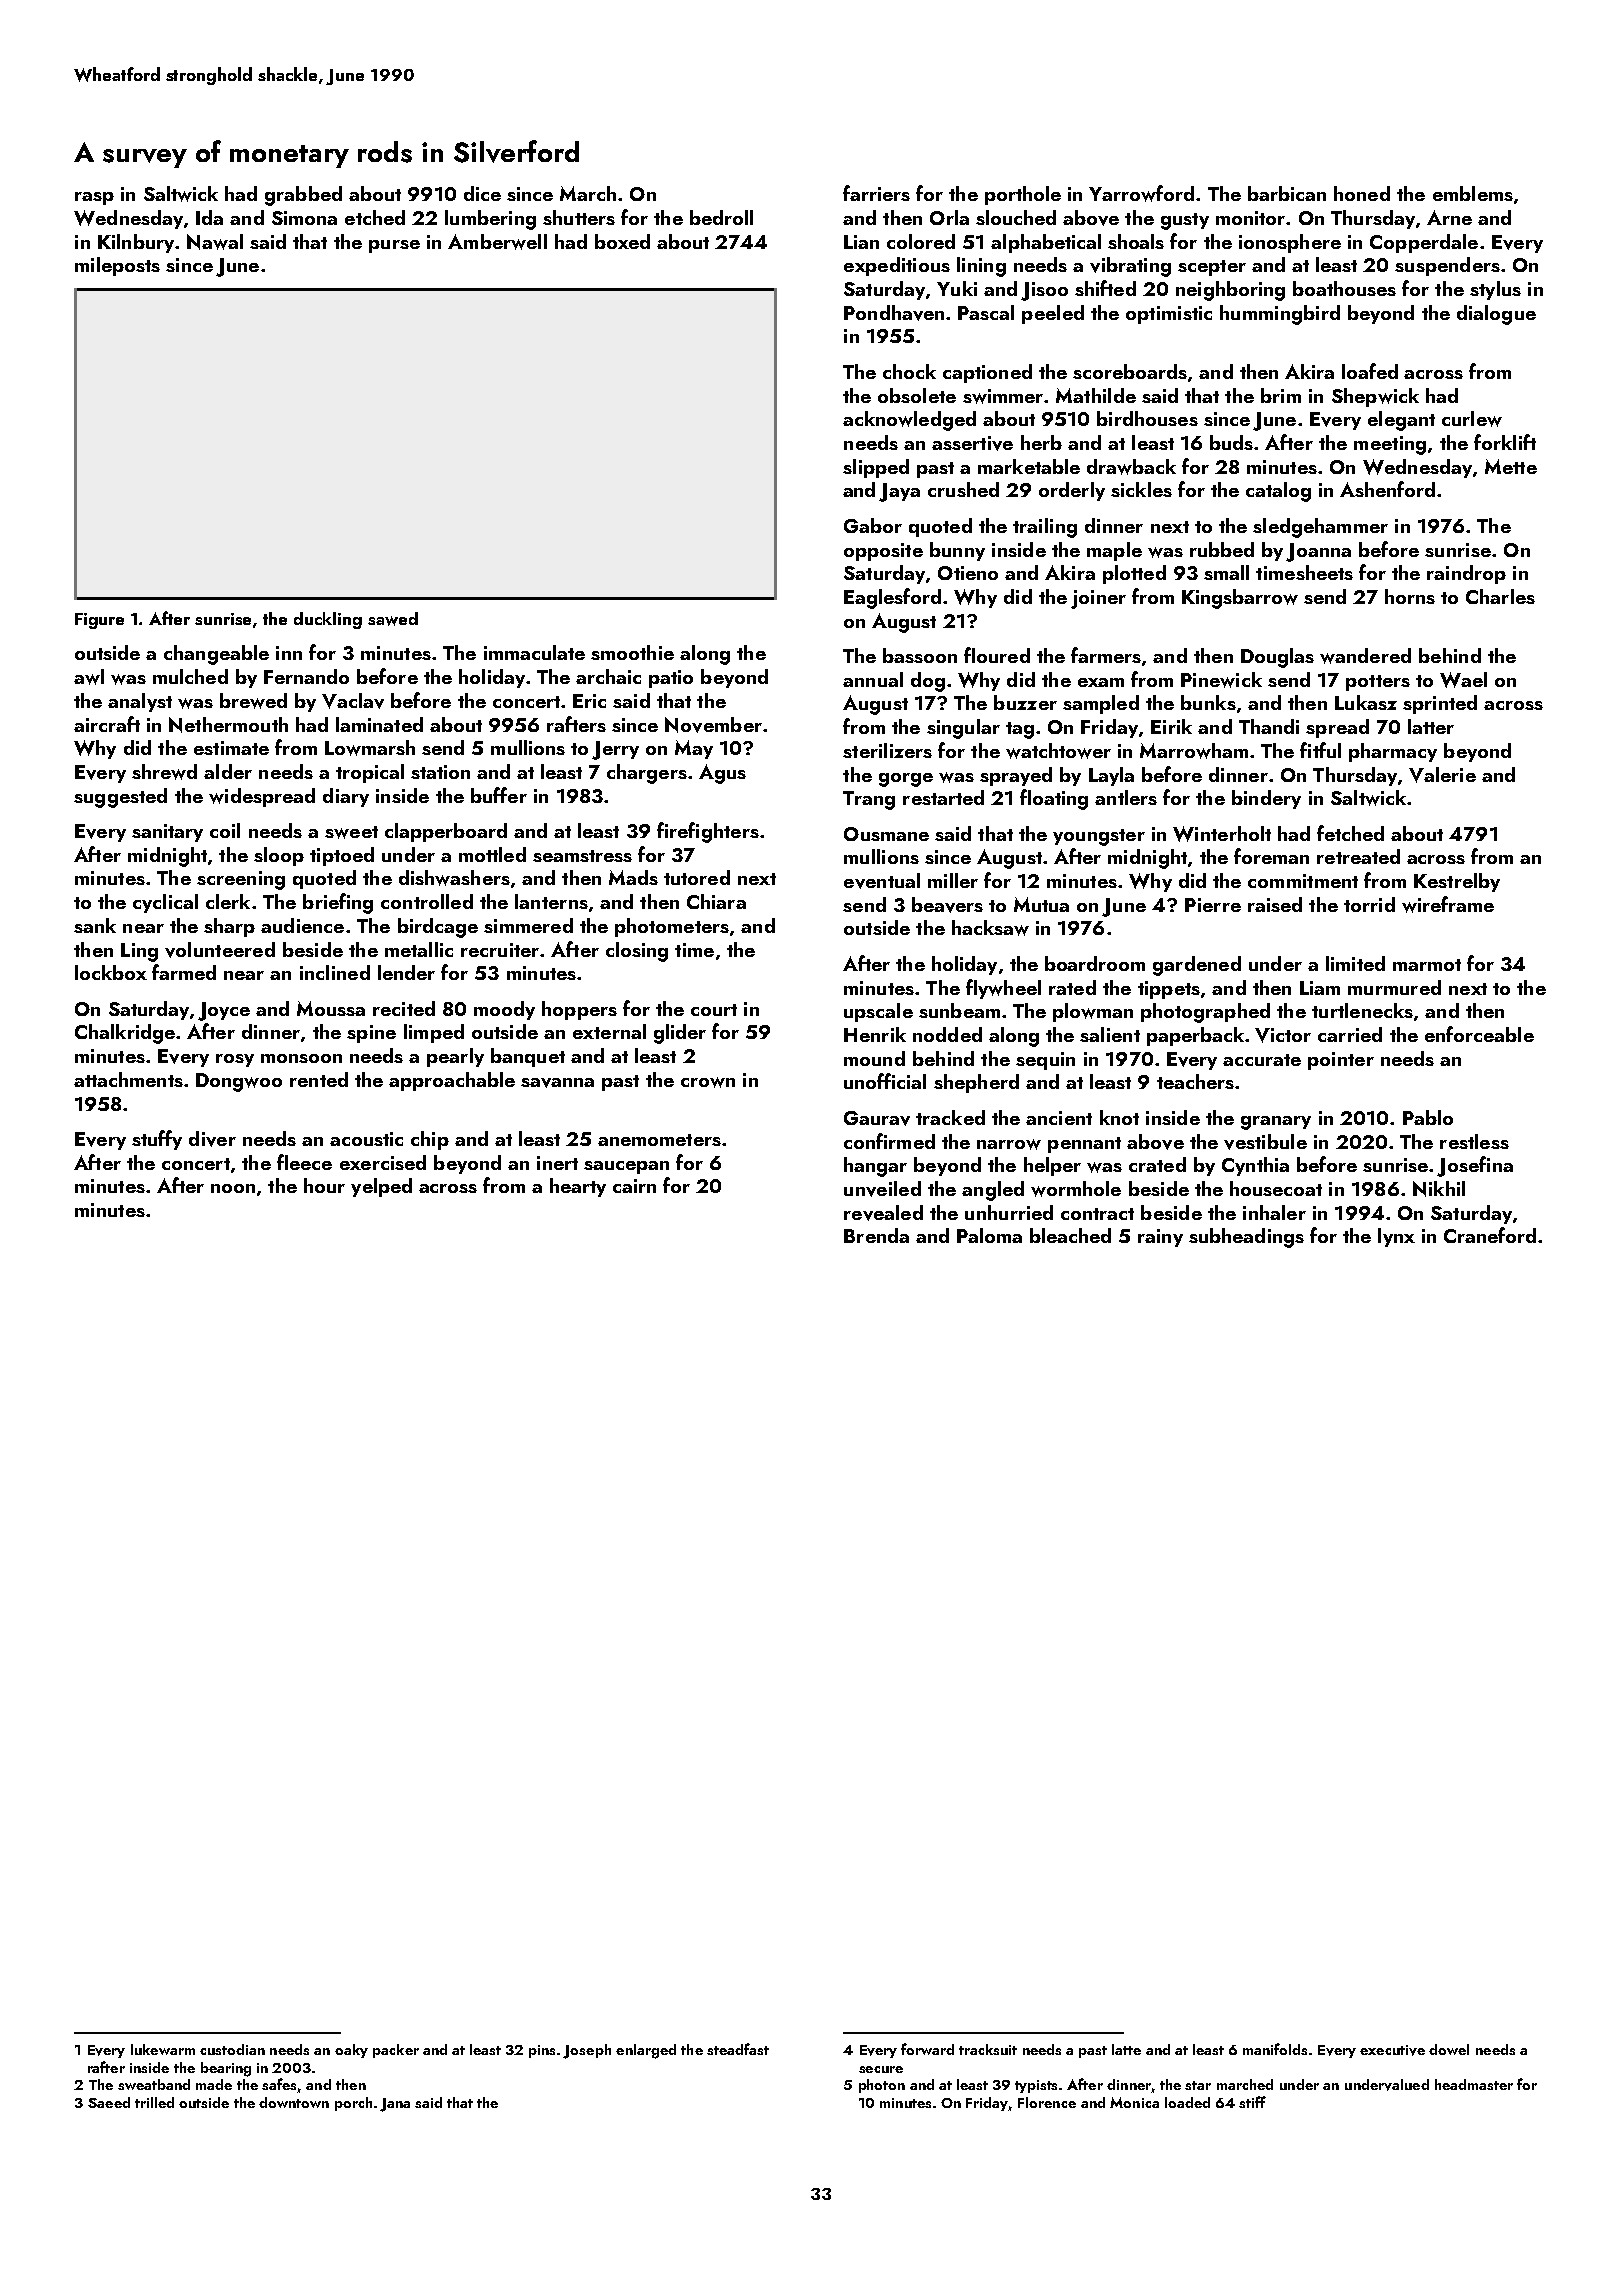 The height and width of the screenshot is (2292, 1620). Describe the element at coordinates (671, 679) in the screenshot. I see `patio` at that location.
